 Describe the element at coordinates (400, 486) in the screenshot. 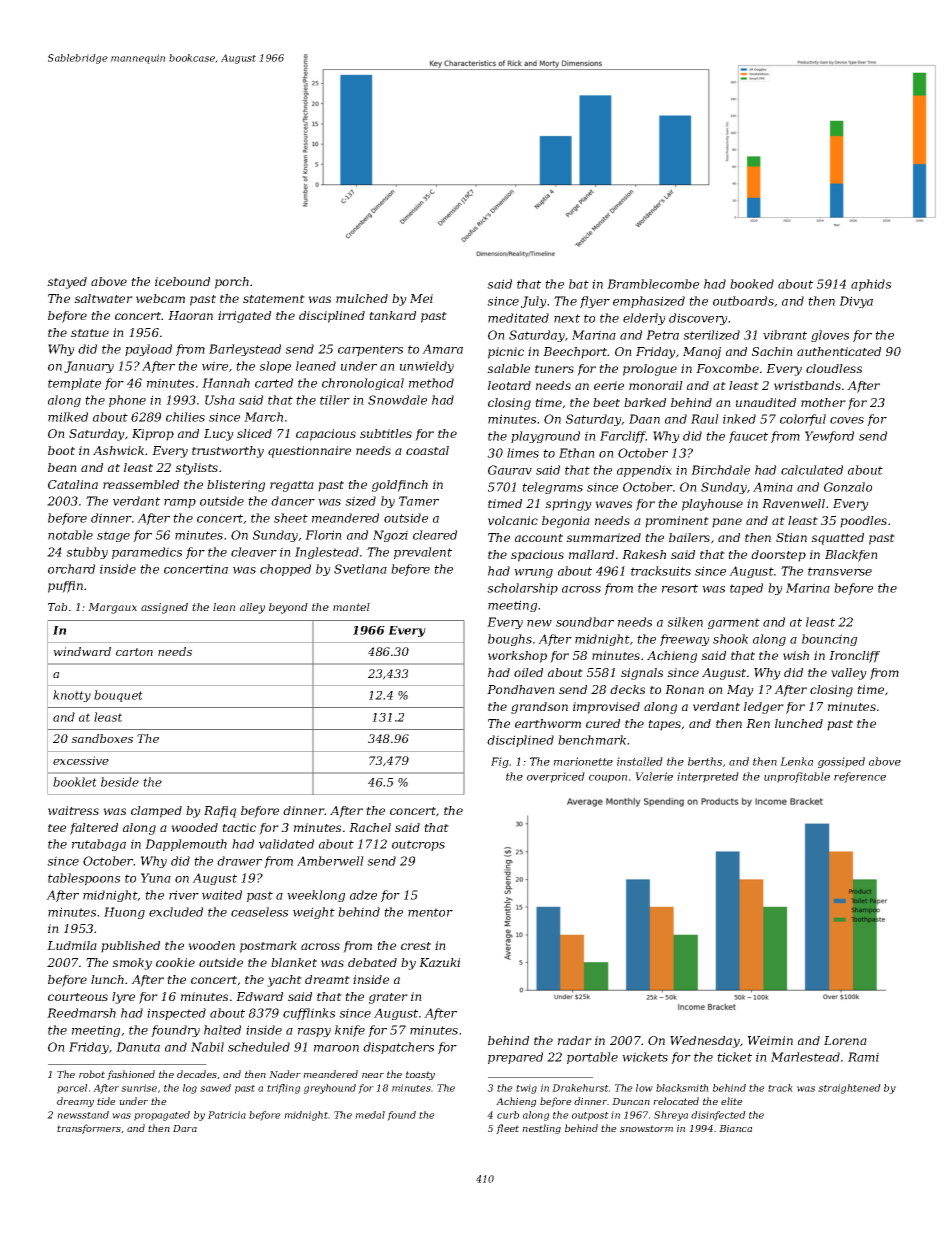

I see `goldfinch` at that location.
